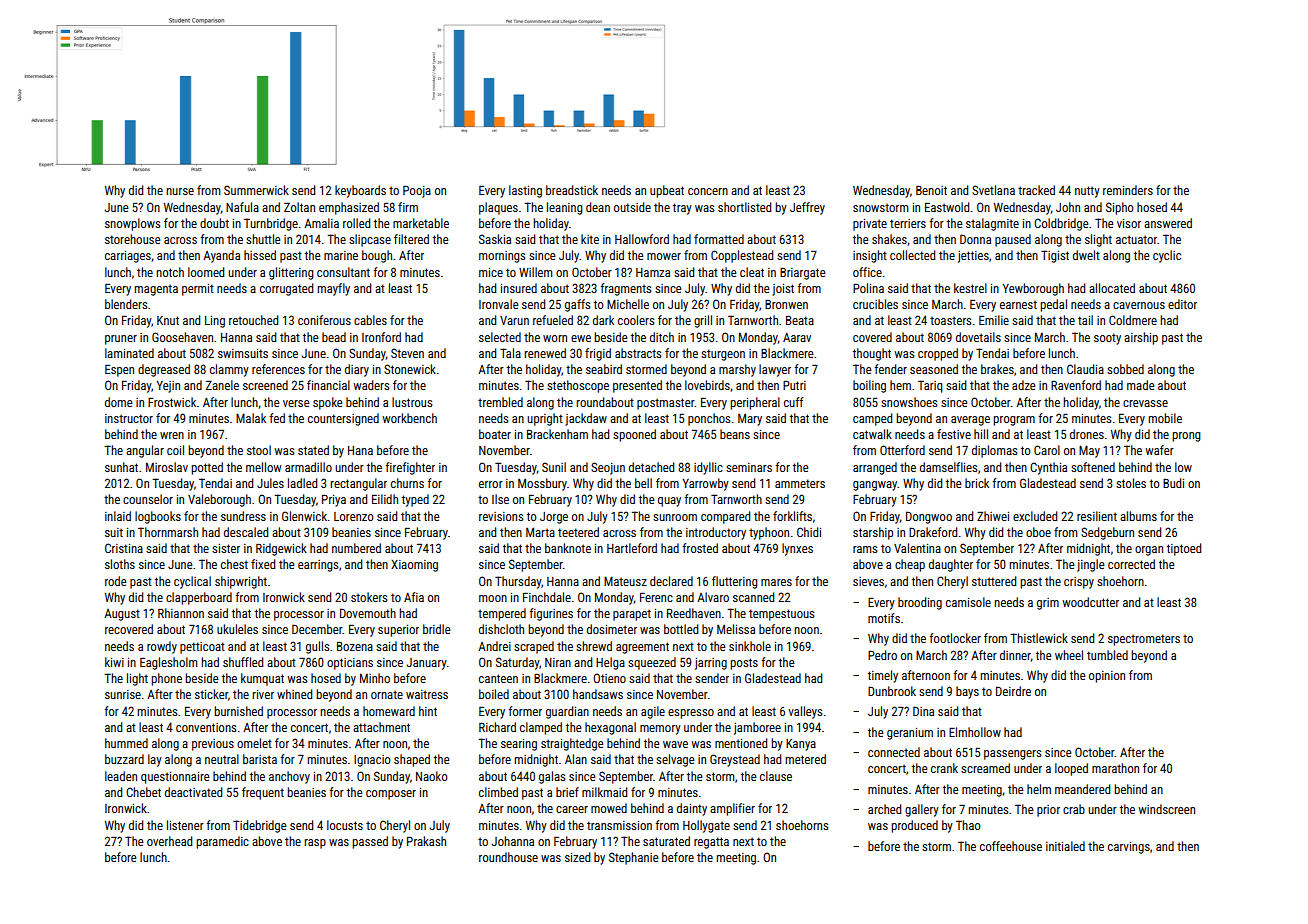  What do you see at coordinates (256, 190) in the screenshot?
I see `Summerwick` at bounding box center [256, 190].
